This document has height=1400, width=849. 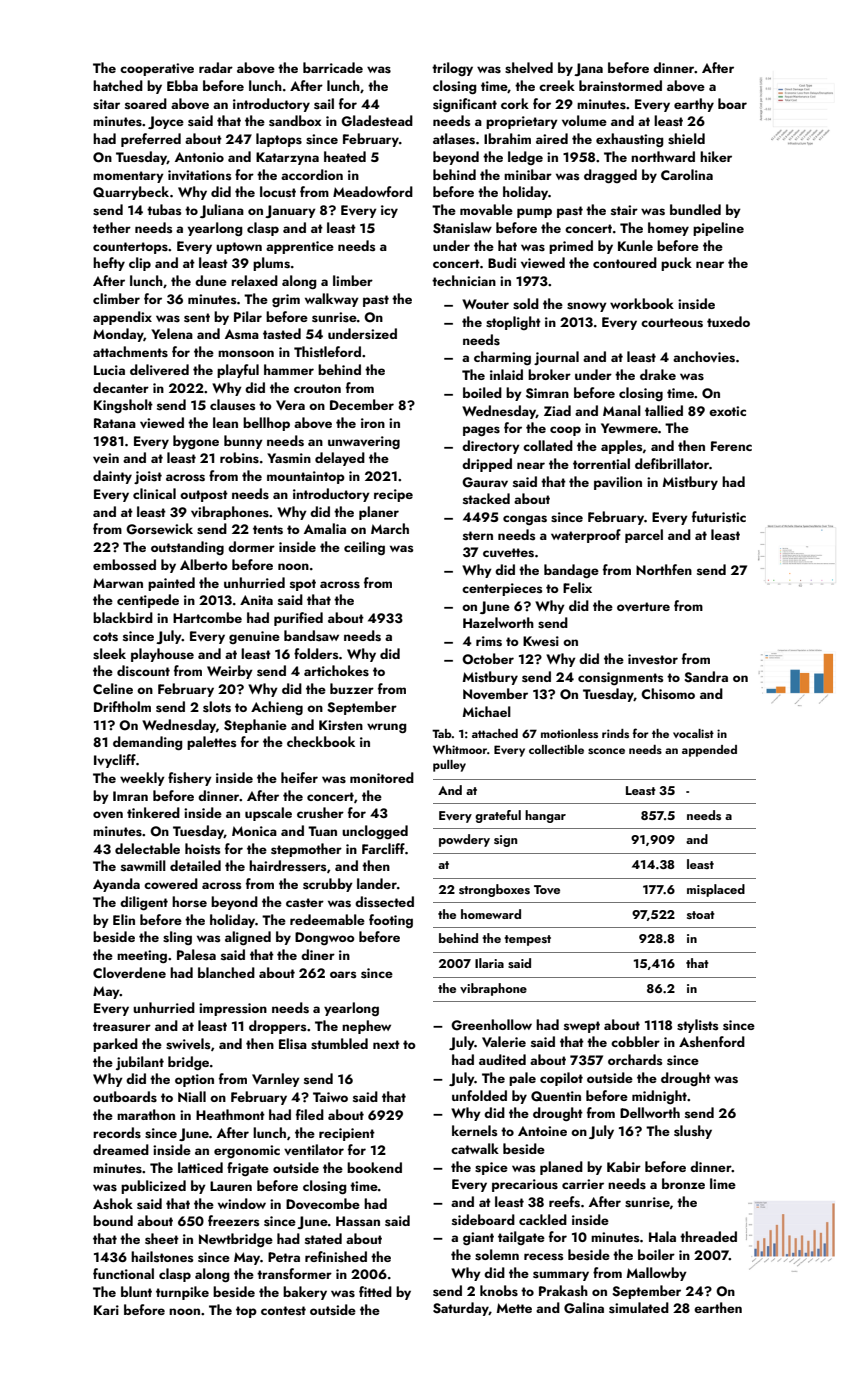 I want to click on stair, so click(x=624, y=210).
